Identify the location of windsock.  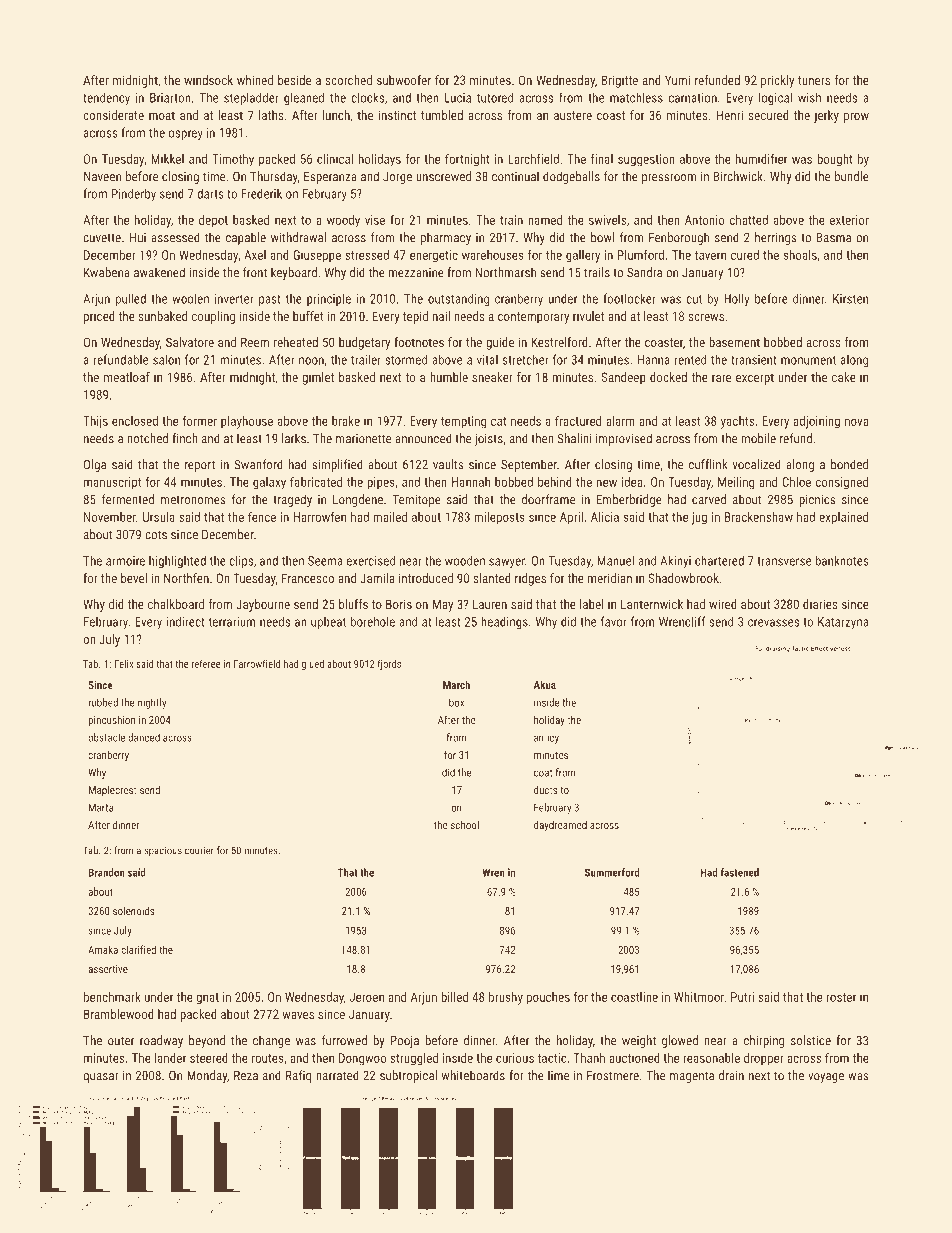
(208, 80).
